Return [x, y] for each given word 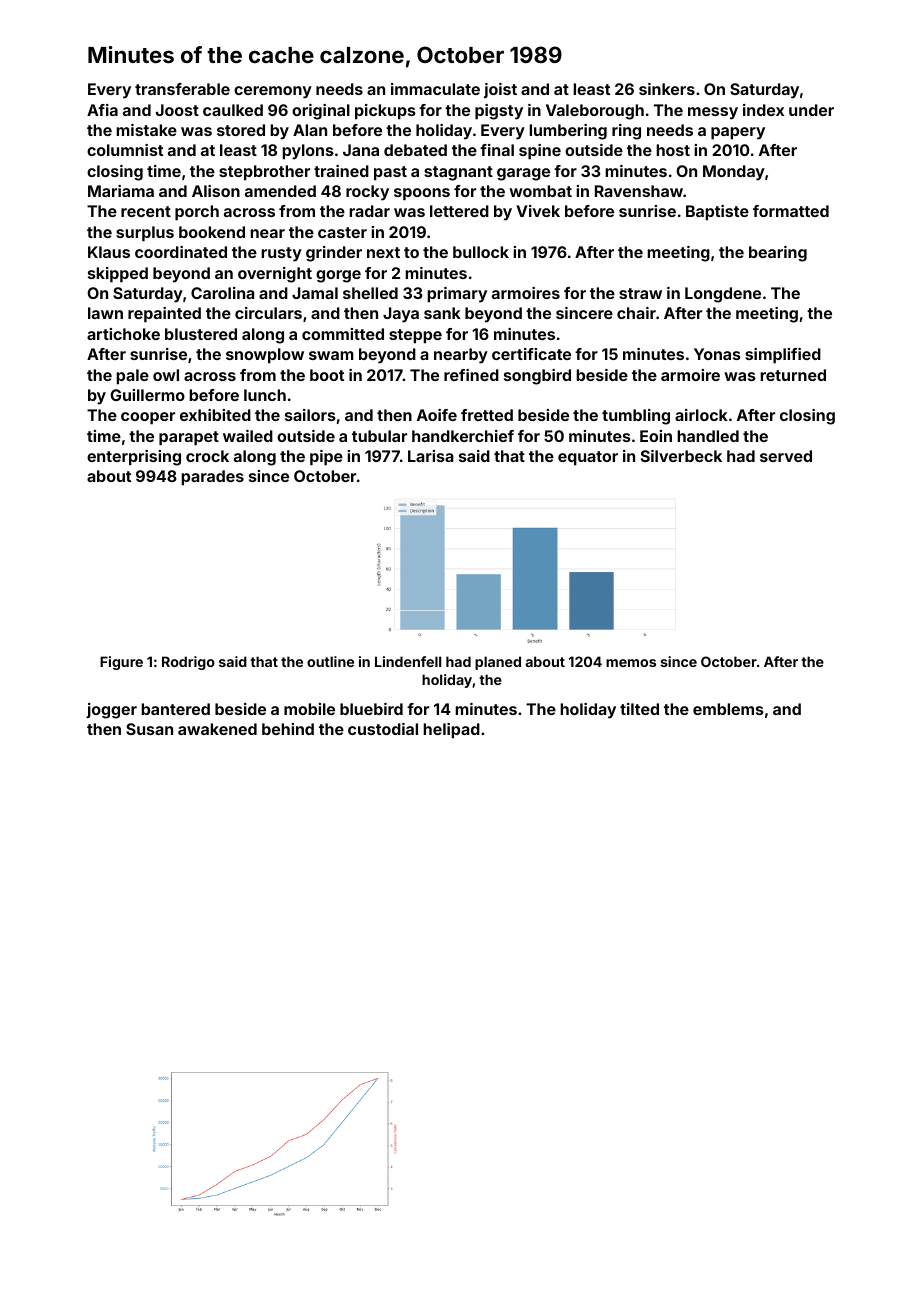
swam [331, 355]
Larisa [431, 456]
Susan [149, 729]
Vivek [538, 211]
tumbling [636, 417]
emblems [728, 709]
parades [212, 478]
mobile [309, 709]
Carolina [223, 293]
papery [738, 133]
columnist [125, 150]
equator [588, 458]
